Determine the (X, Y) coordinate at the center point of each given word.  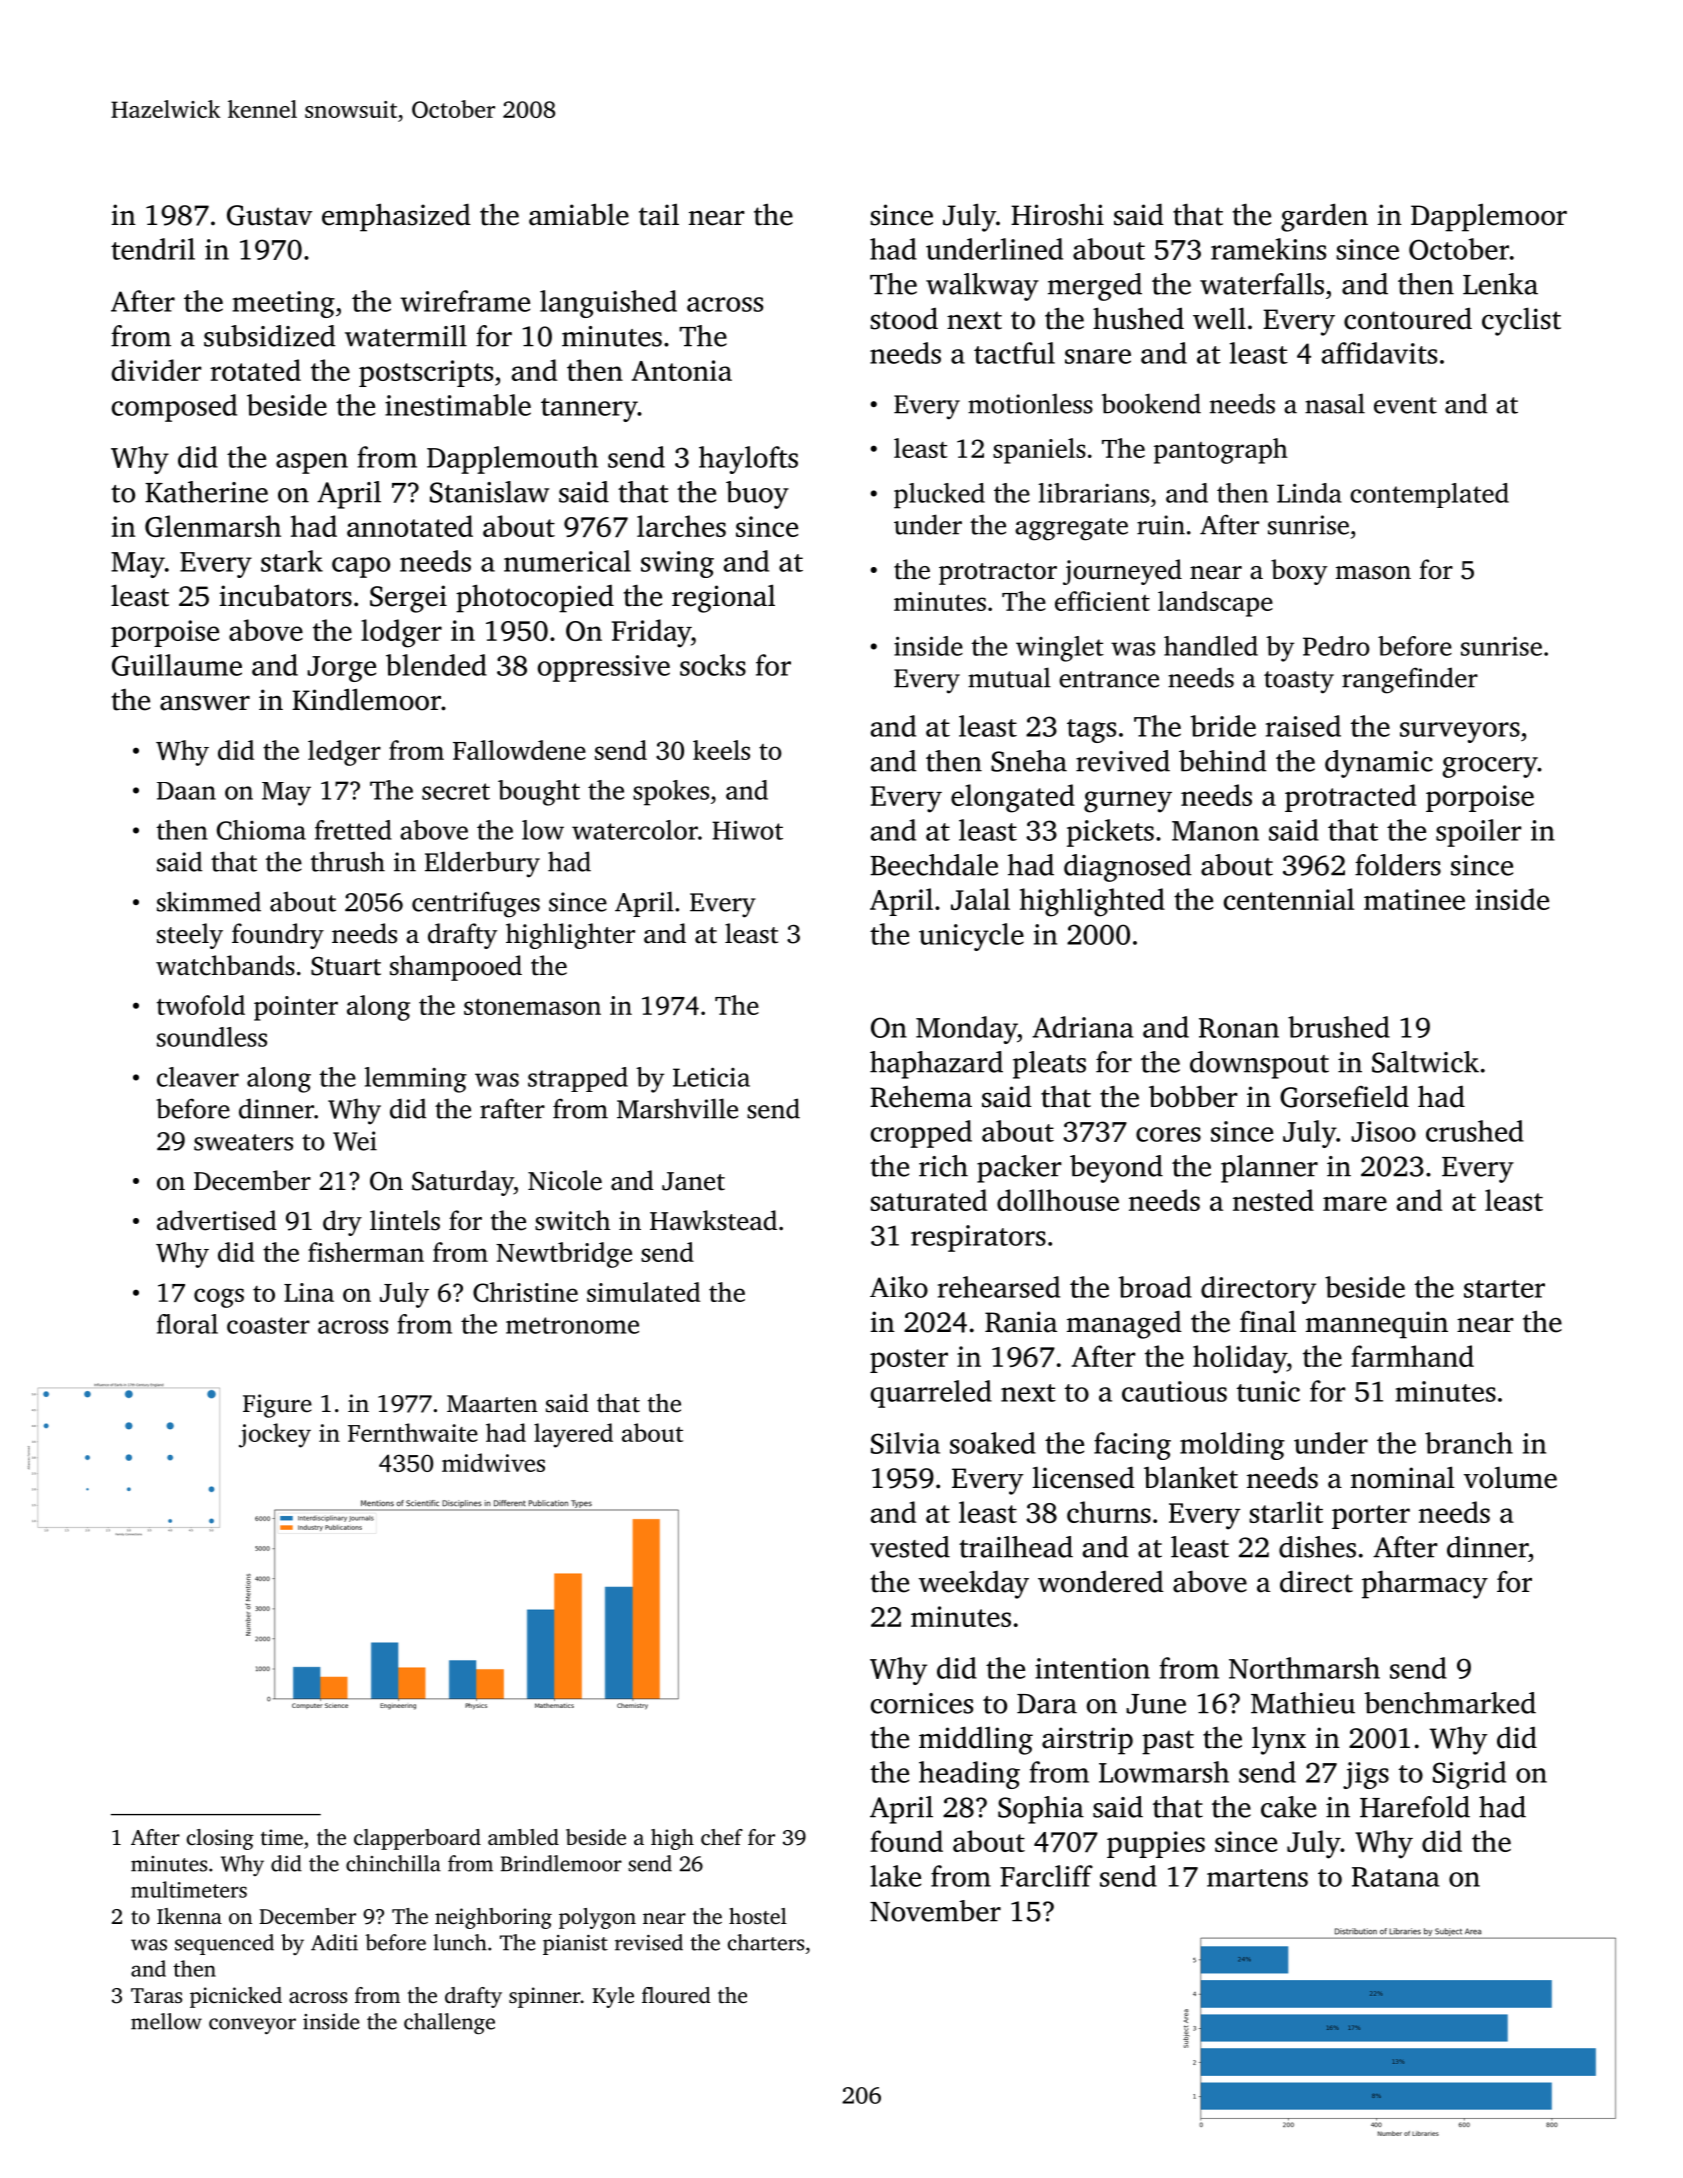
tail (659, 215)
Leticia (711, 1077)
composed (174, 408)
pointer (296, 1008)
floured (676, 1995)
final (1268, 1322)
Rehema (921, 1097)
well (1219, 318)
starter (1504, 1289)
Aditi (334, 1942)
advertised (217, 1220)
